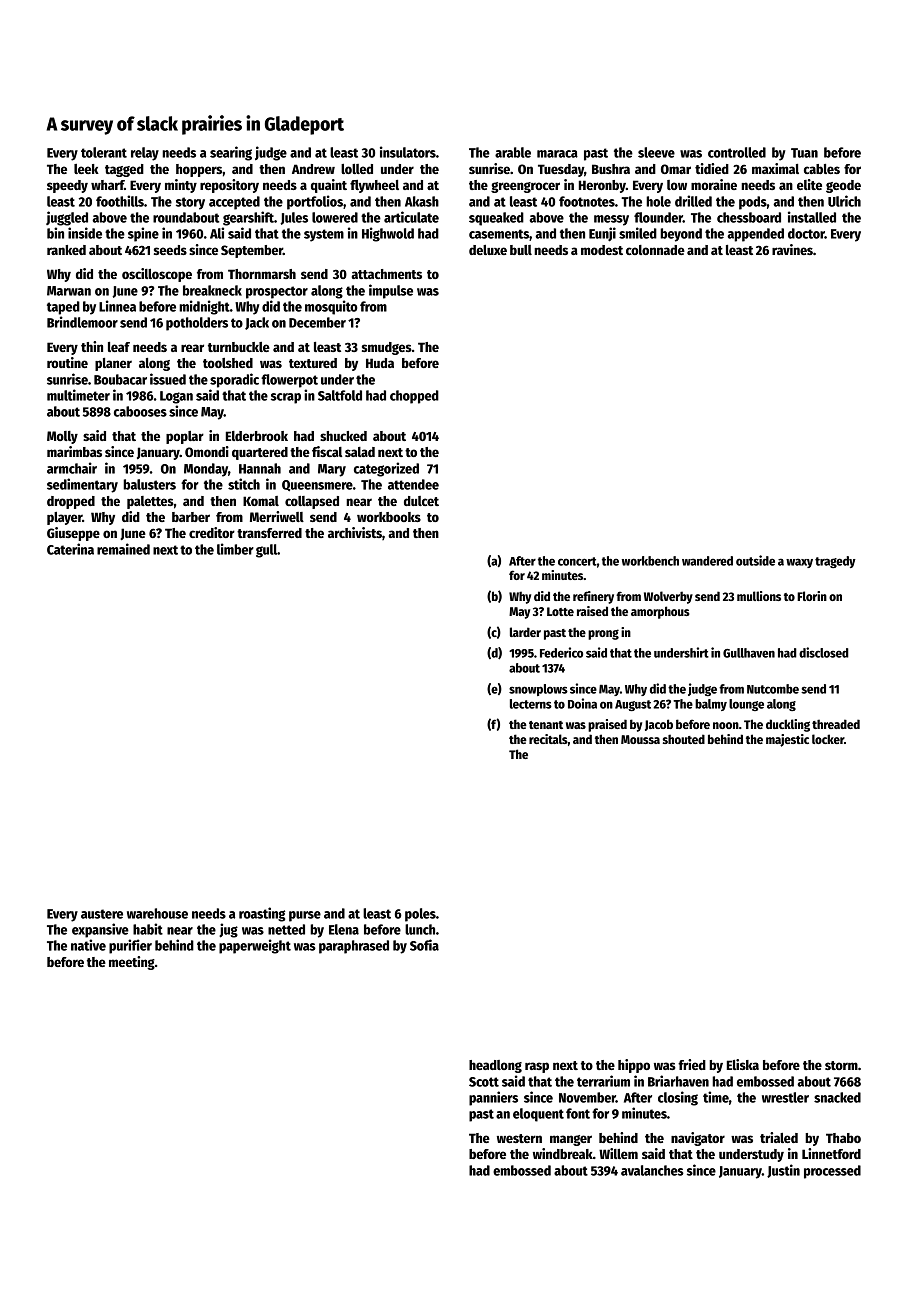  Describe the element at coordinates (388, 234) in the screenshot. I see `Highwold` at that location.
